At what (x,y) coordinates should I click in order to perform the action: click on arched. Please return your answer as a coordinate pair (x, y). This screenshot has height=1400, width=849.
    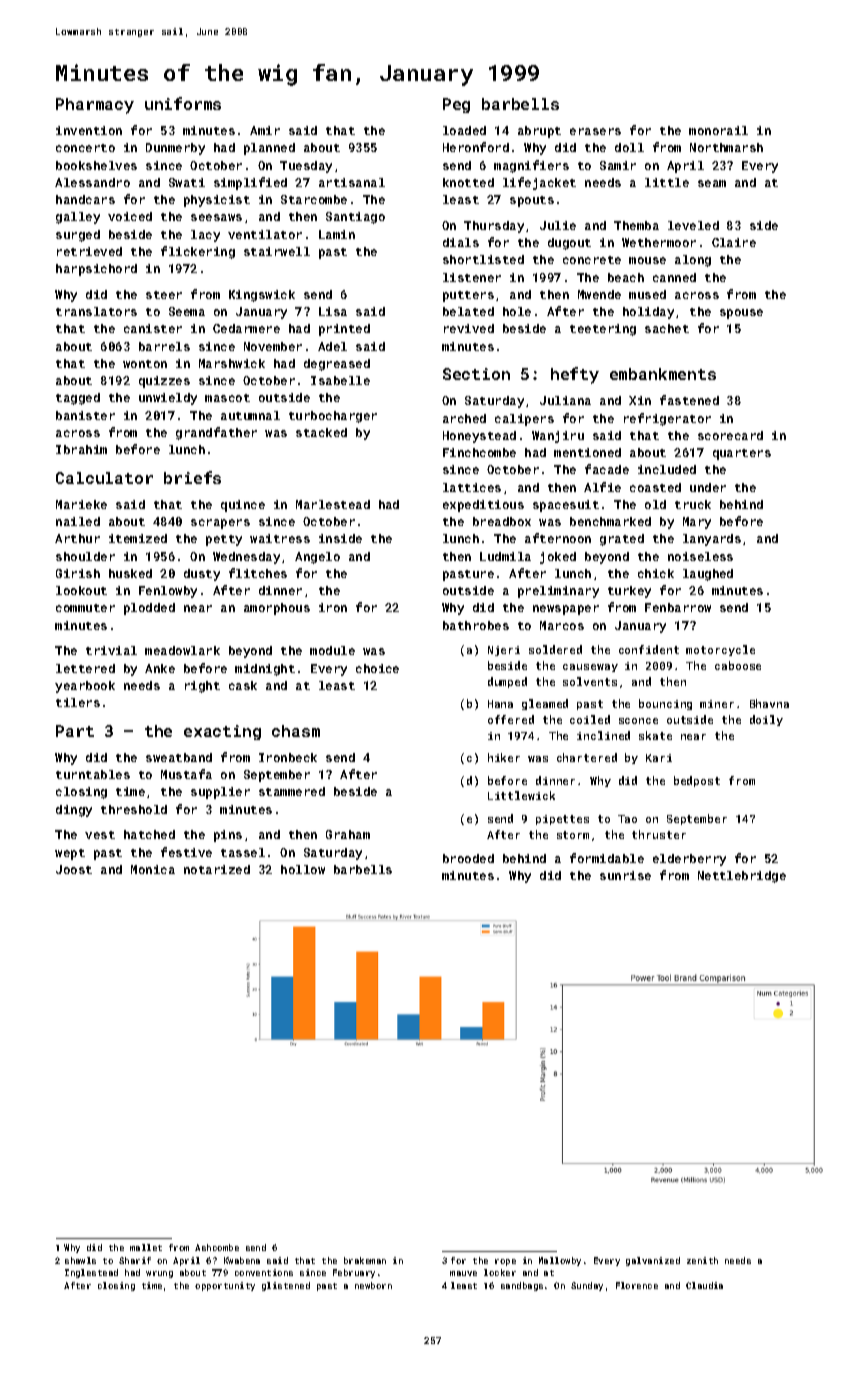
    Looking at the image, I should click on (464, 418).
